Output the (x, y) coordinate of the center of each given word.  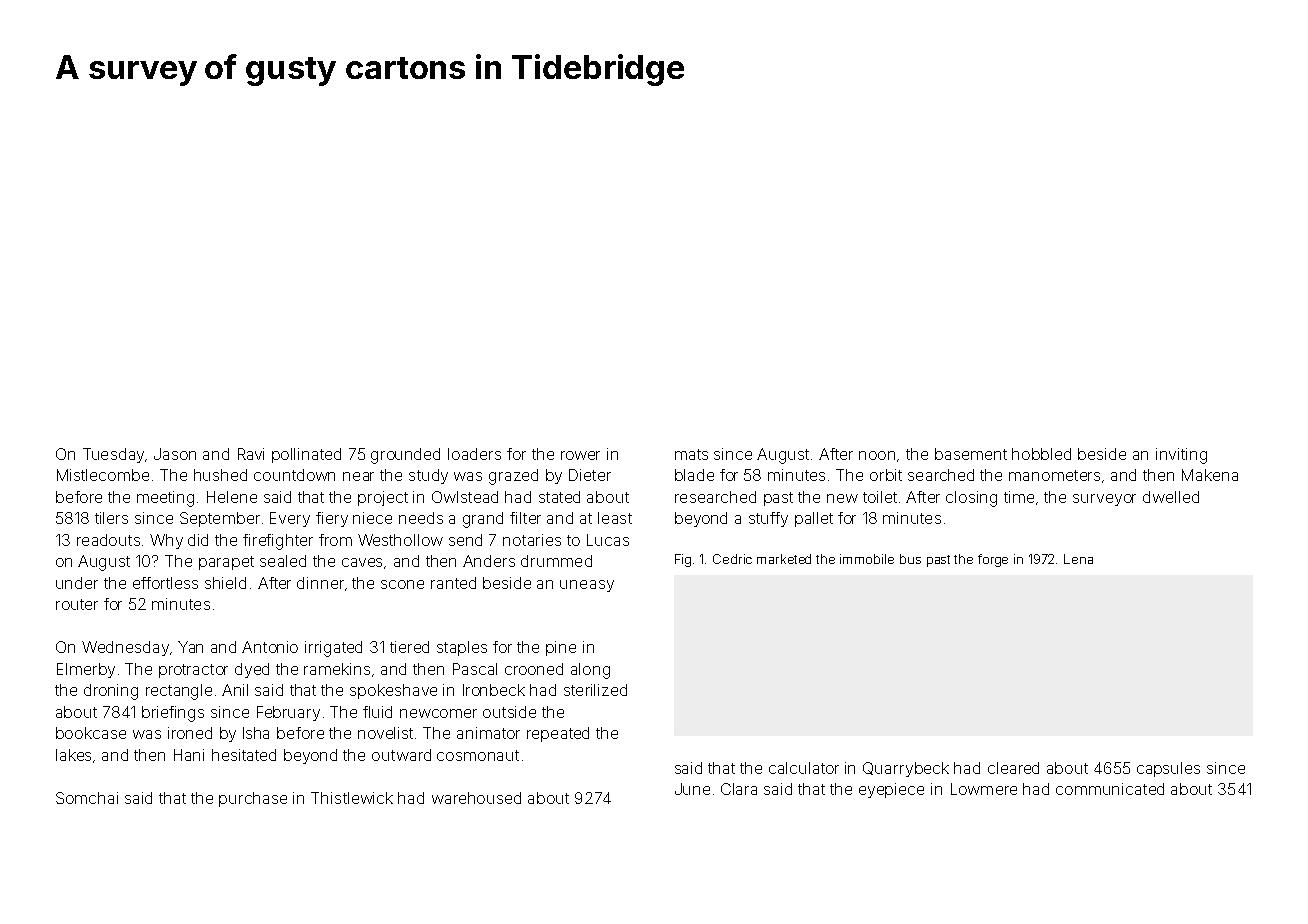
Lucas (608, 540)
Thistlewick (352, 798)
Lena (1078, 559)
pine (561, 648)
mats (691, 454)
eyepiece (891, 790)
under (77, 583)
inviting (1181, 456)
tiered (409, 647)
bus (910, 559)
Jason (175, 454)
